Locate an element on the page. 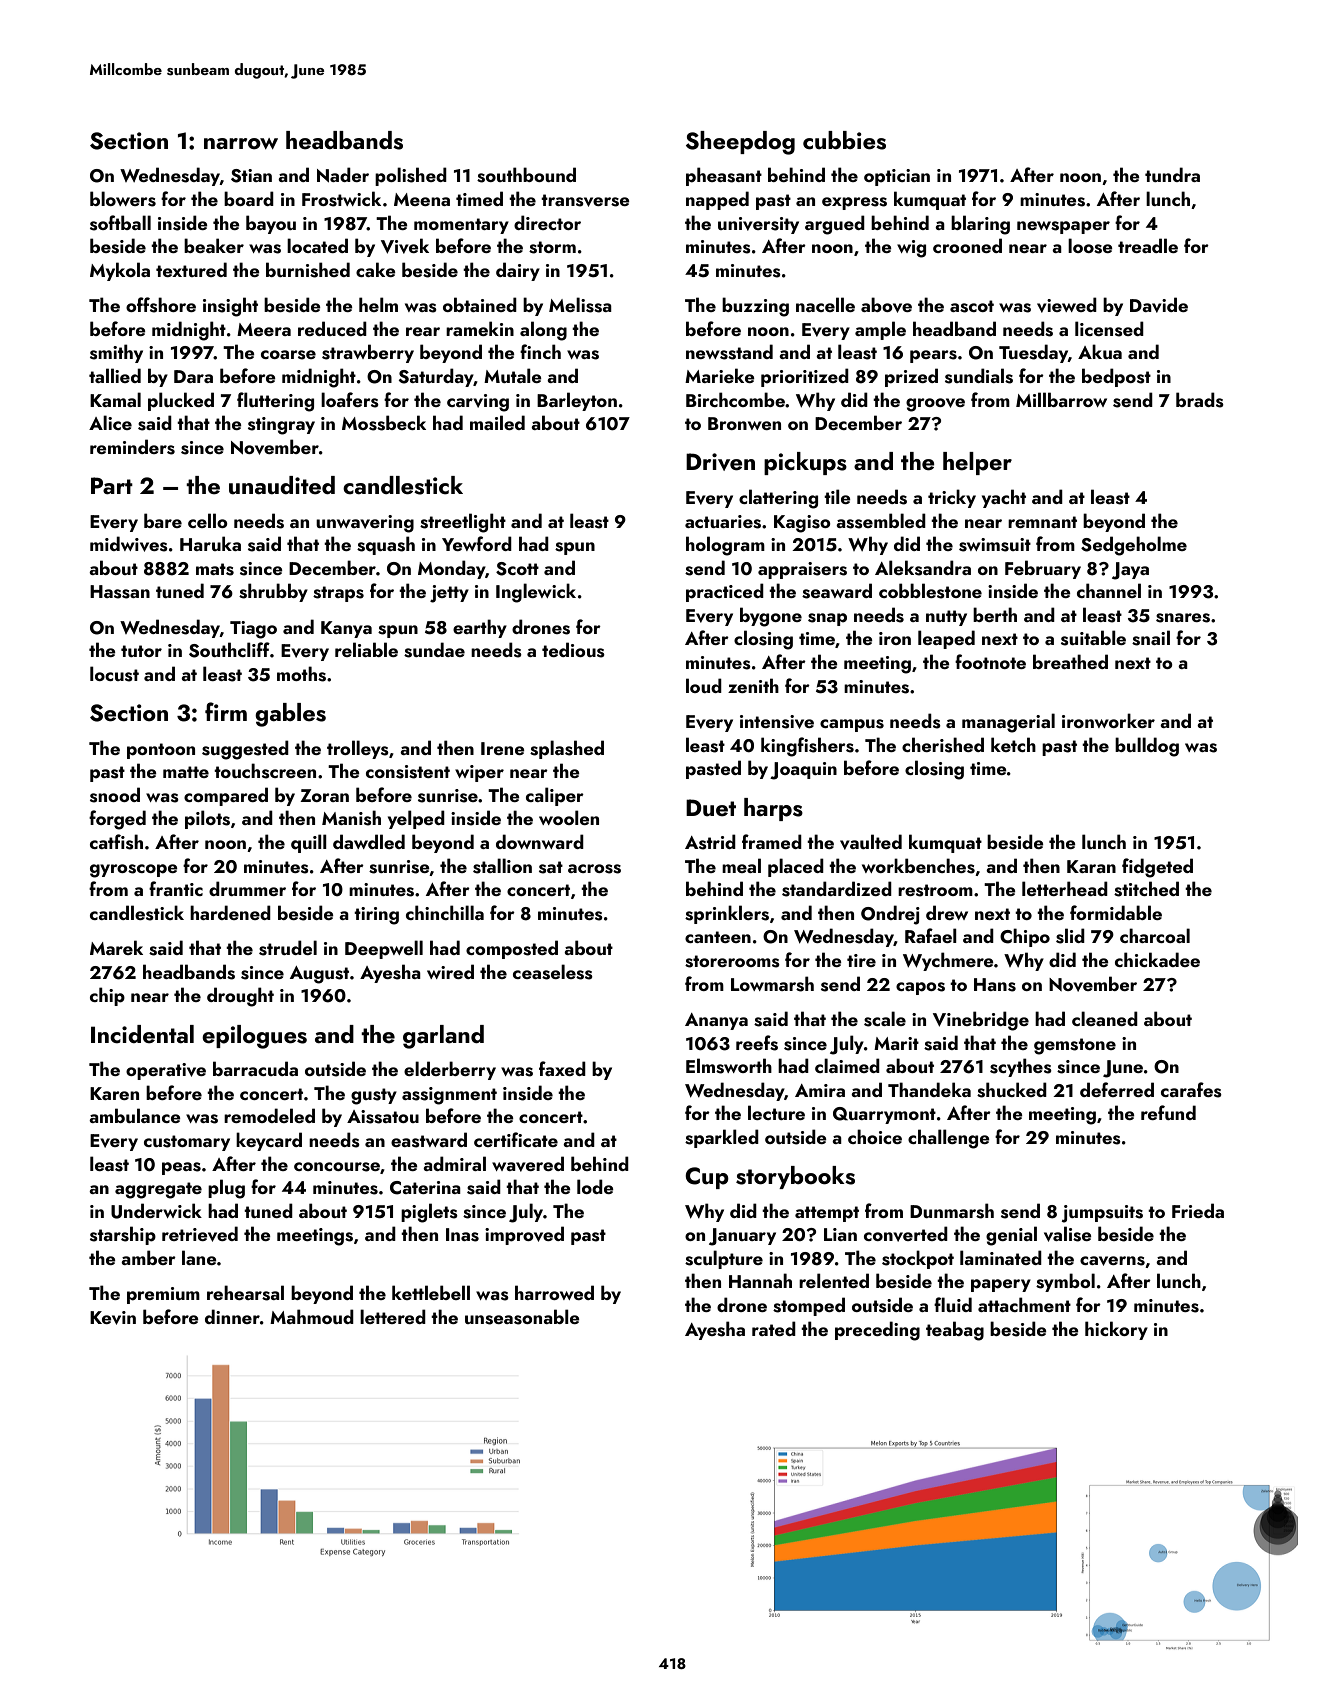 The width and height of the document is (1317, 1704). locust is located at coordinates (114, 674).
